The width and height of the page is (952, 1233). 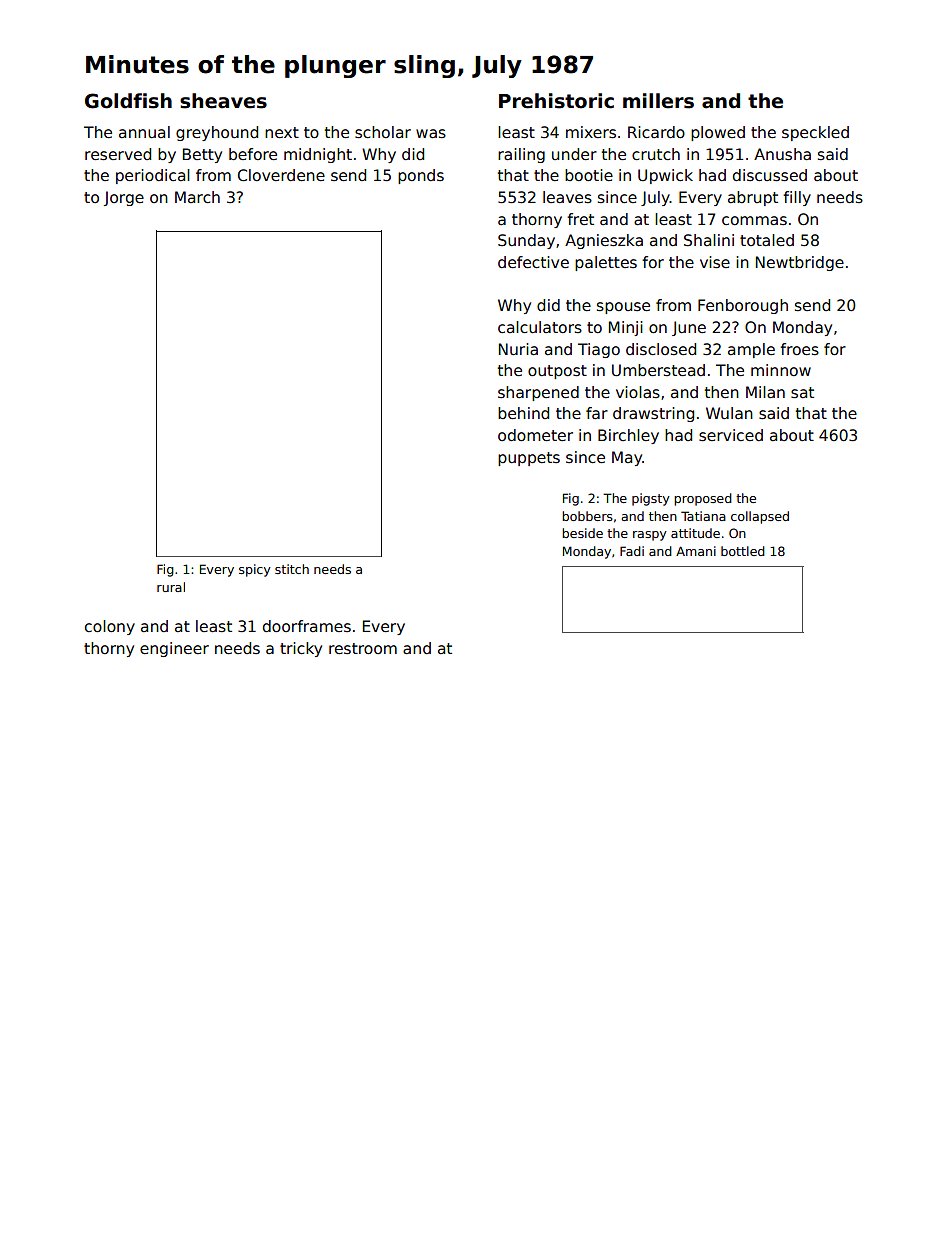 What do you see at coordinates (292, 569) in the page?
I see `stitch` at bounding box center [292, 569].
